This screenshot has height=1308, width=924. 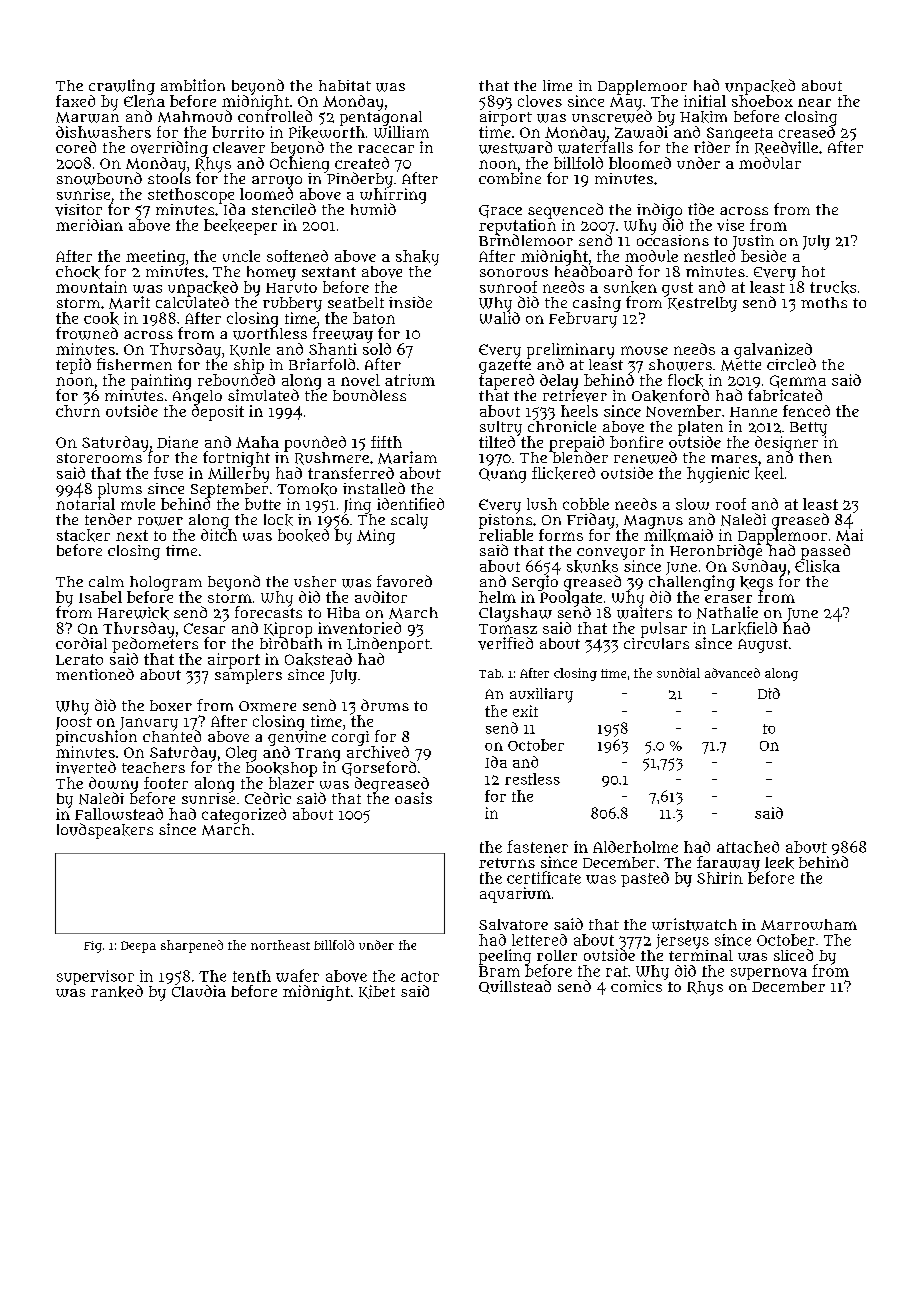 What do you see at coordinates (417, 258) in the screenshot?
I see `shaky` at bounding box center [417, 258].
